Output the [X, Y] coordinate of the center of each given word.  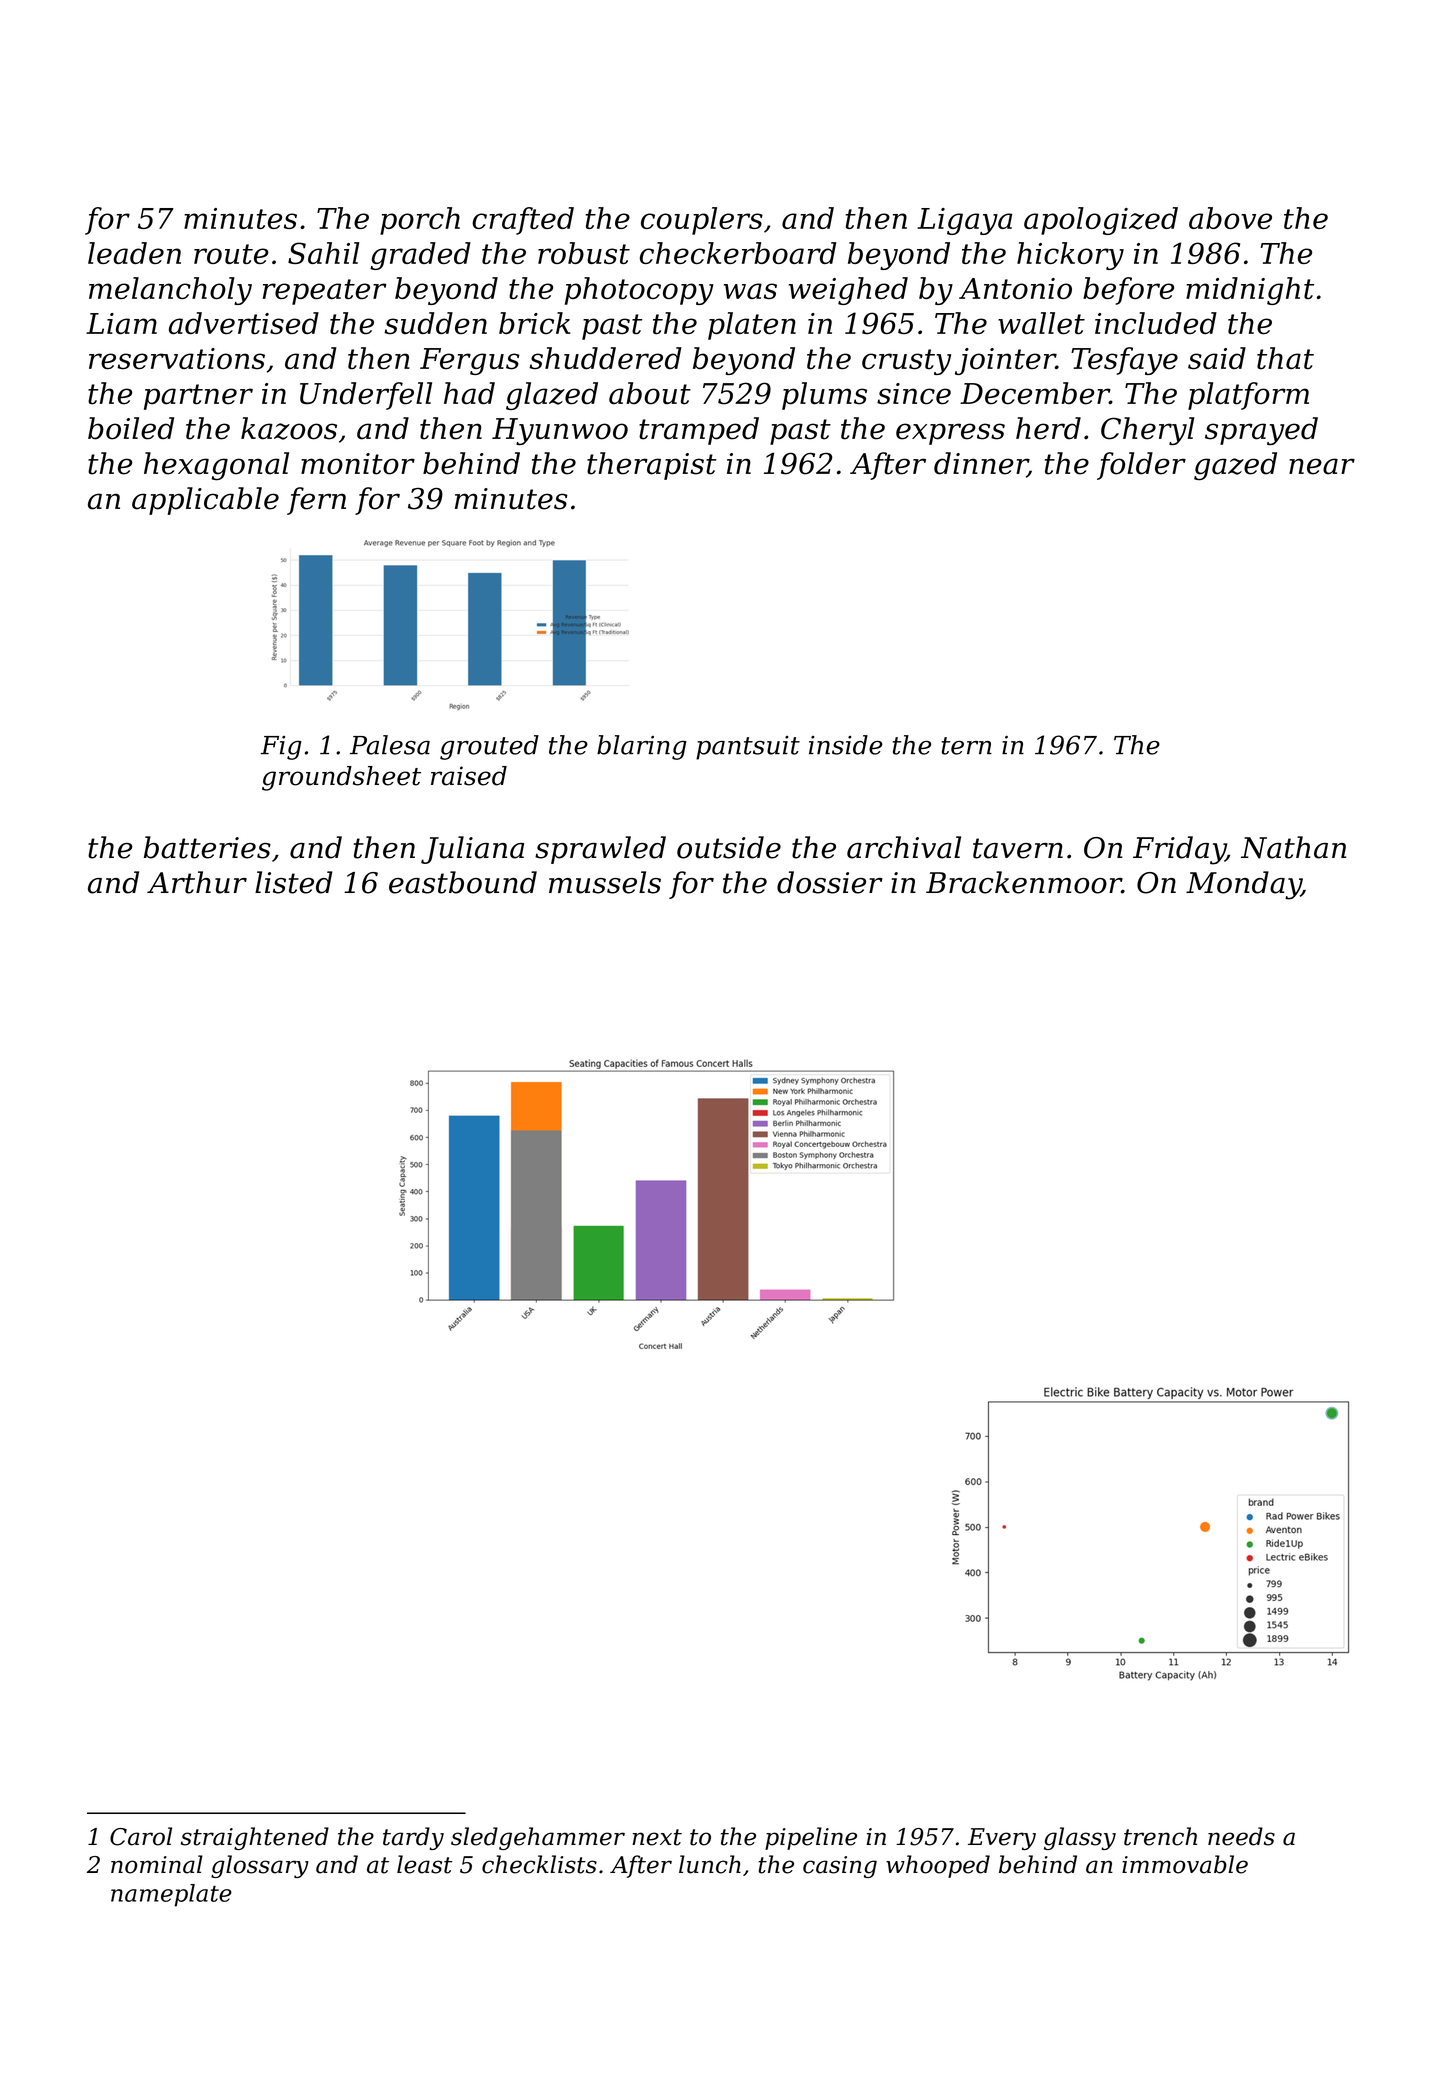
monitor [358, 464]
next [657, 1837]
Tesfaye [1124, 361]
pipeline [811, 1838]
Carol [141, 1836]
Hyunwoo [560, 431]
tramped [699, 431]
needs [1241, 1836]
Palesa [390, 745]
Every [1002, 1839]
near [1322, 466]
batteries [207, 847]
